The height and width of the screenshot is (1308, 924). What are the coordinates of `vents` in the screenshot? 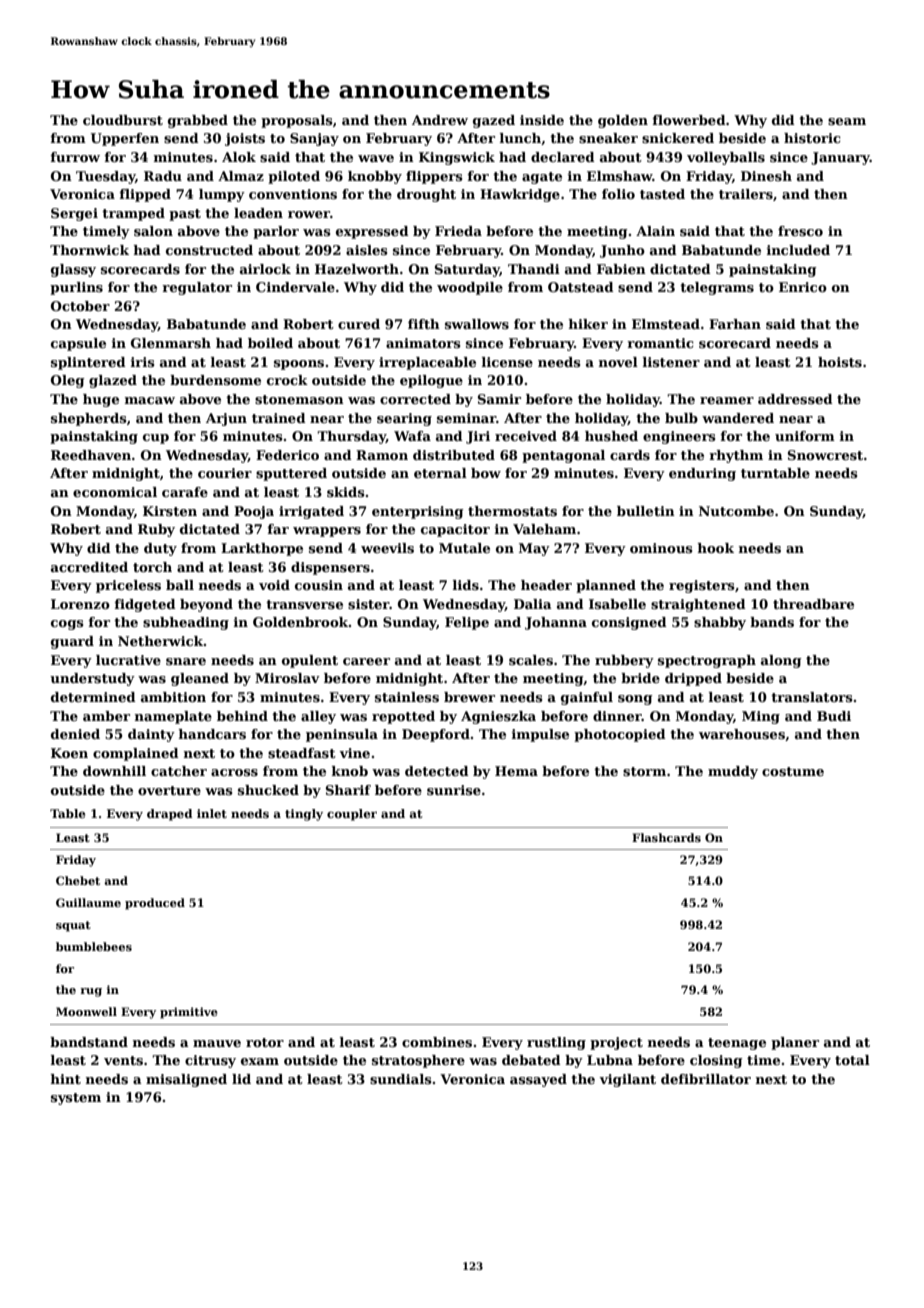 It's located at (123, 1060).
